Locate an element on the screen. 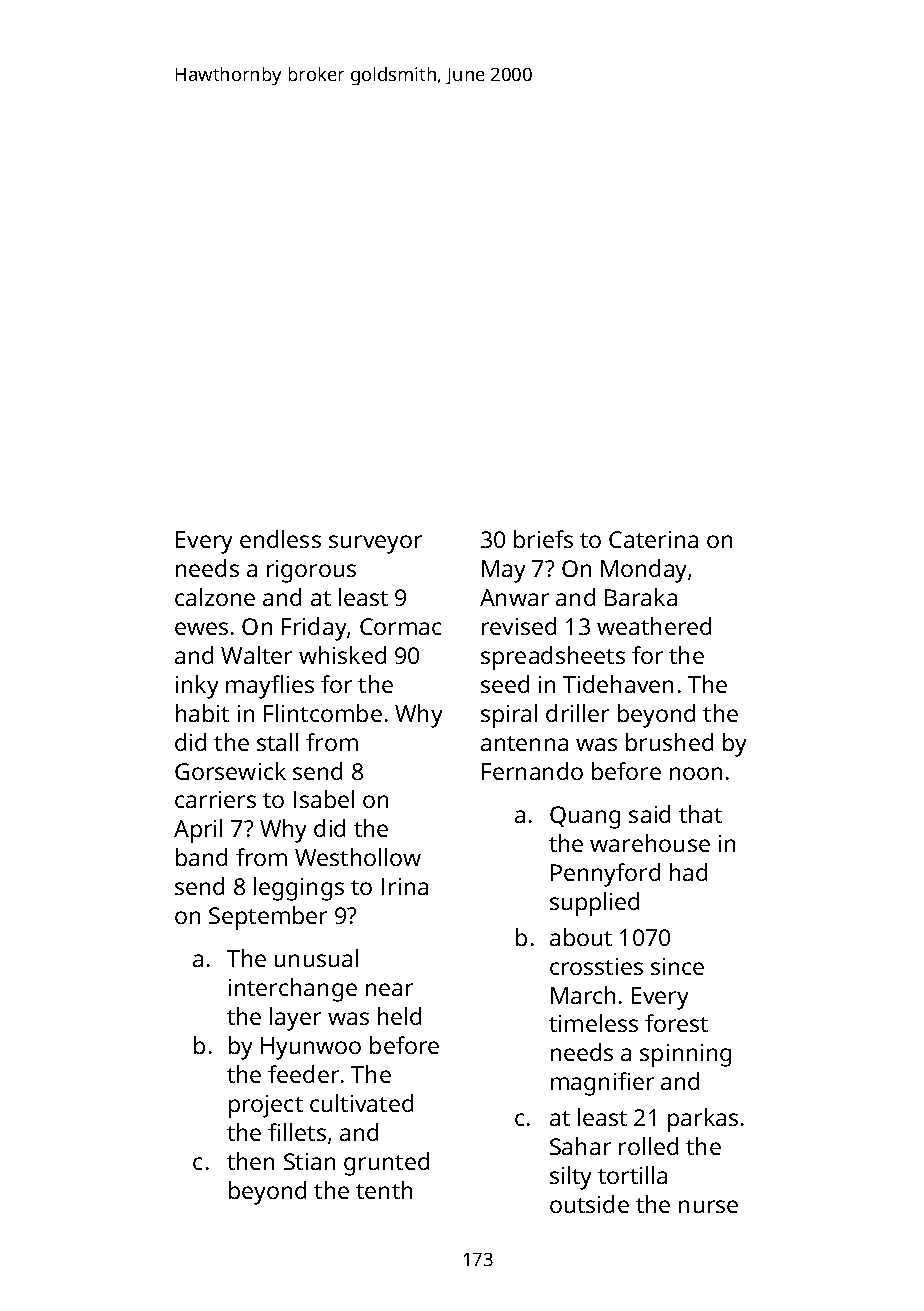 This screenshot has width=924, height=1311. nurse is located at coordinates (708, 1206).
